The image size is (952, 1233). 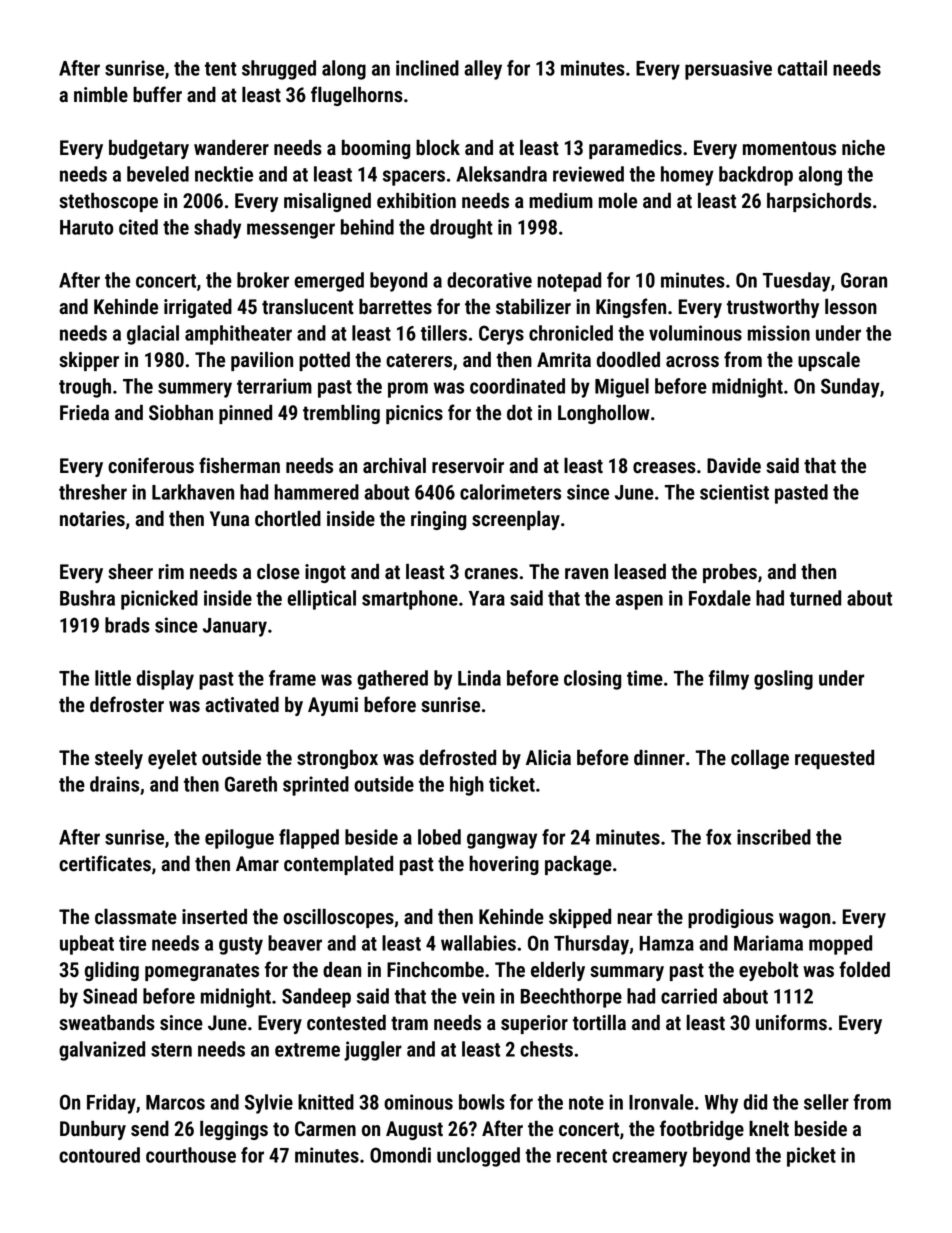 I want to click on Yara, so click(x=487, y=598).
